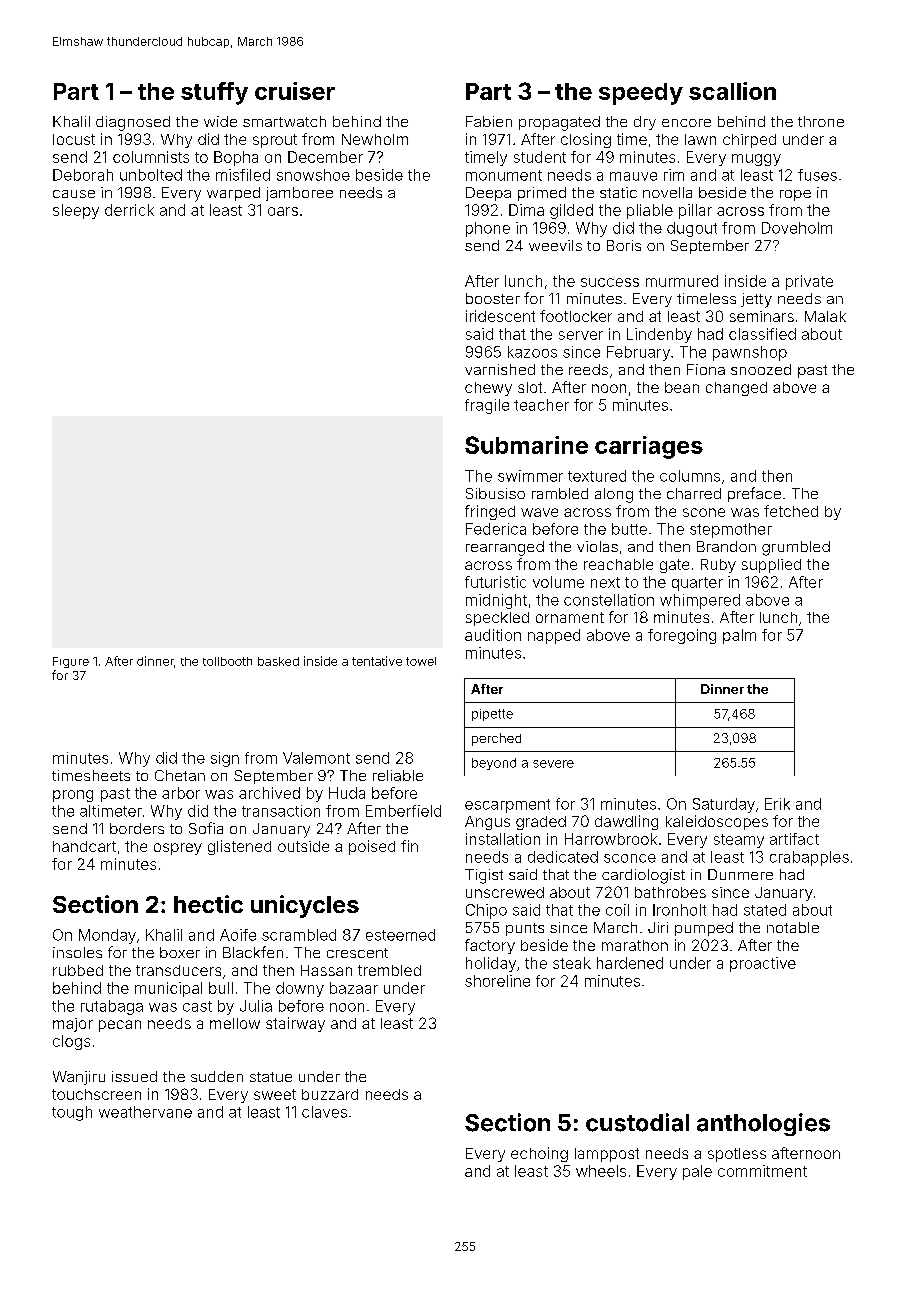 This image has height=1316, width=908. What do you see at coordinates (77, 952) in the image?
I see `insoles` at bounding box center [77, 952].
